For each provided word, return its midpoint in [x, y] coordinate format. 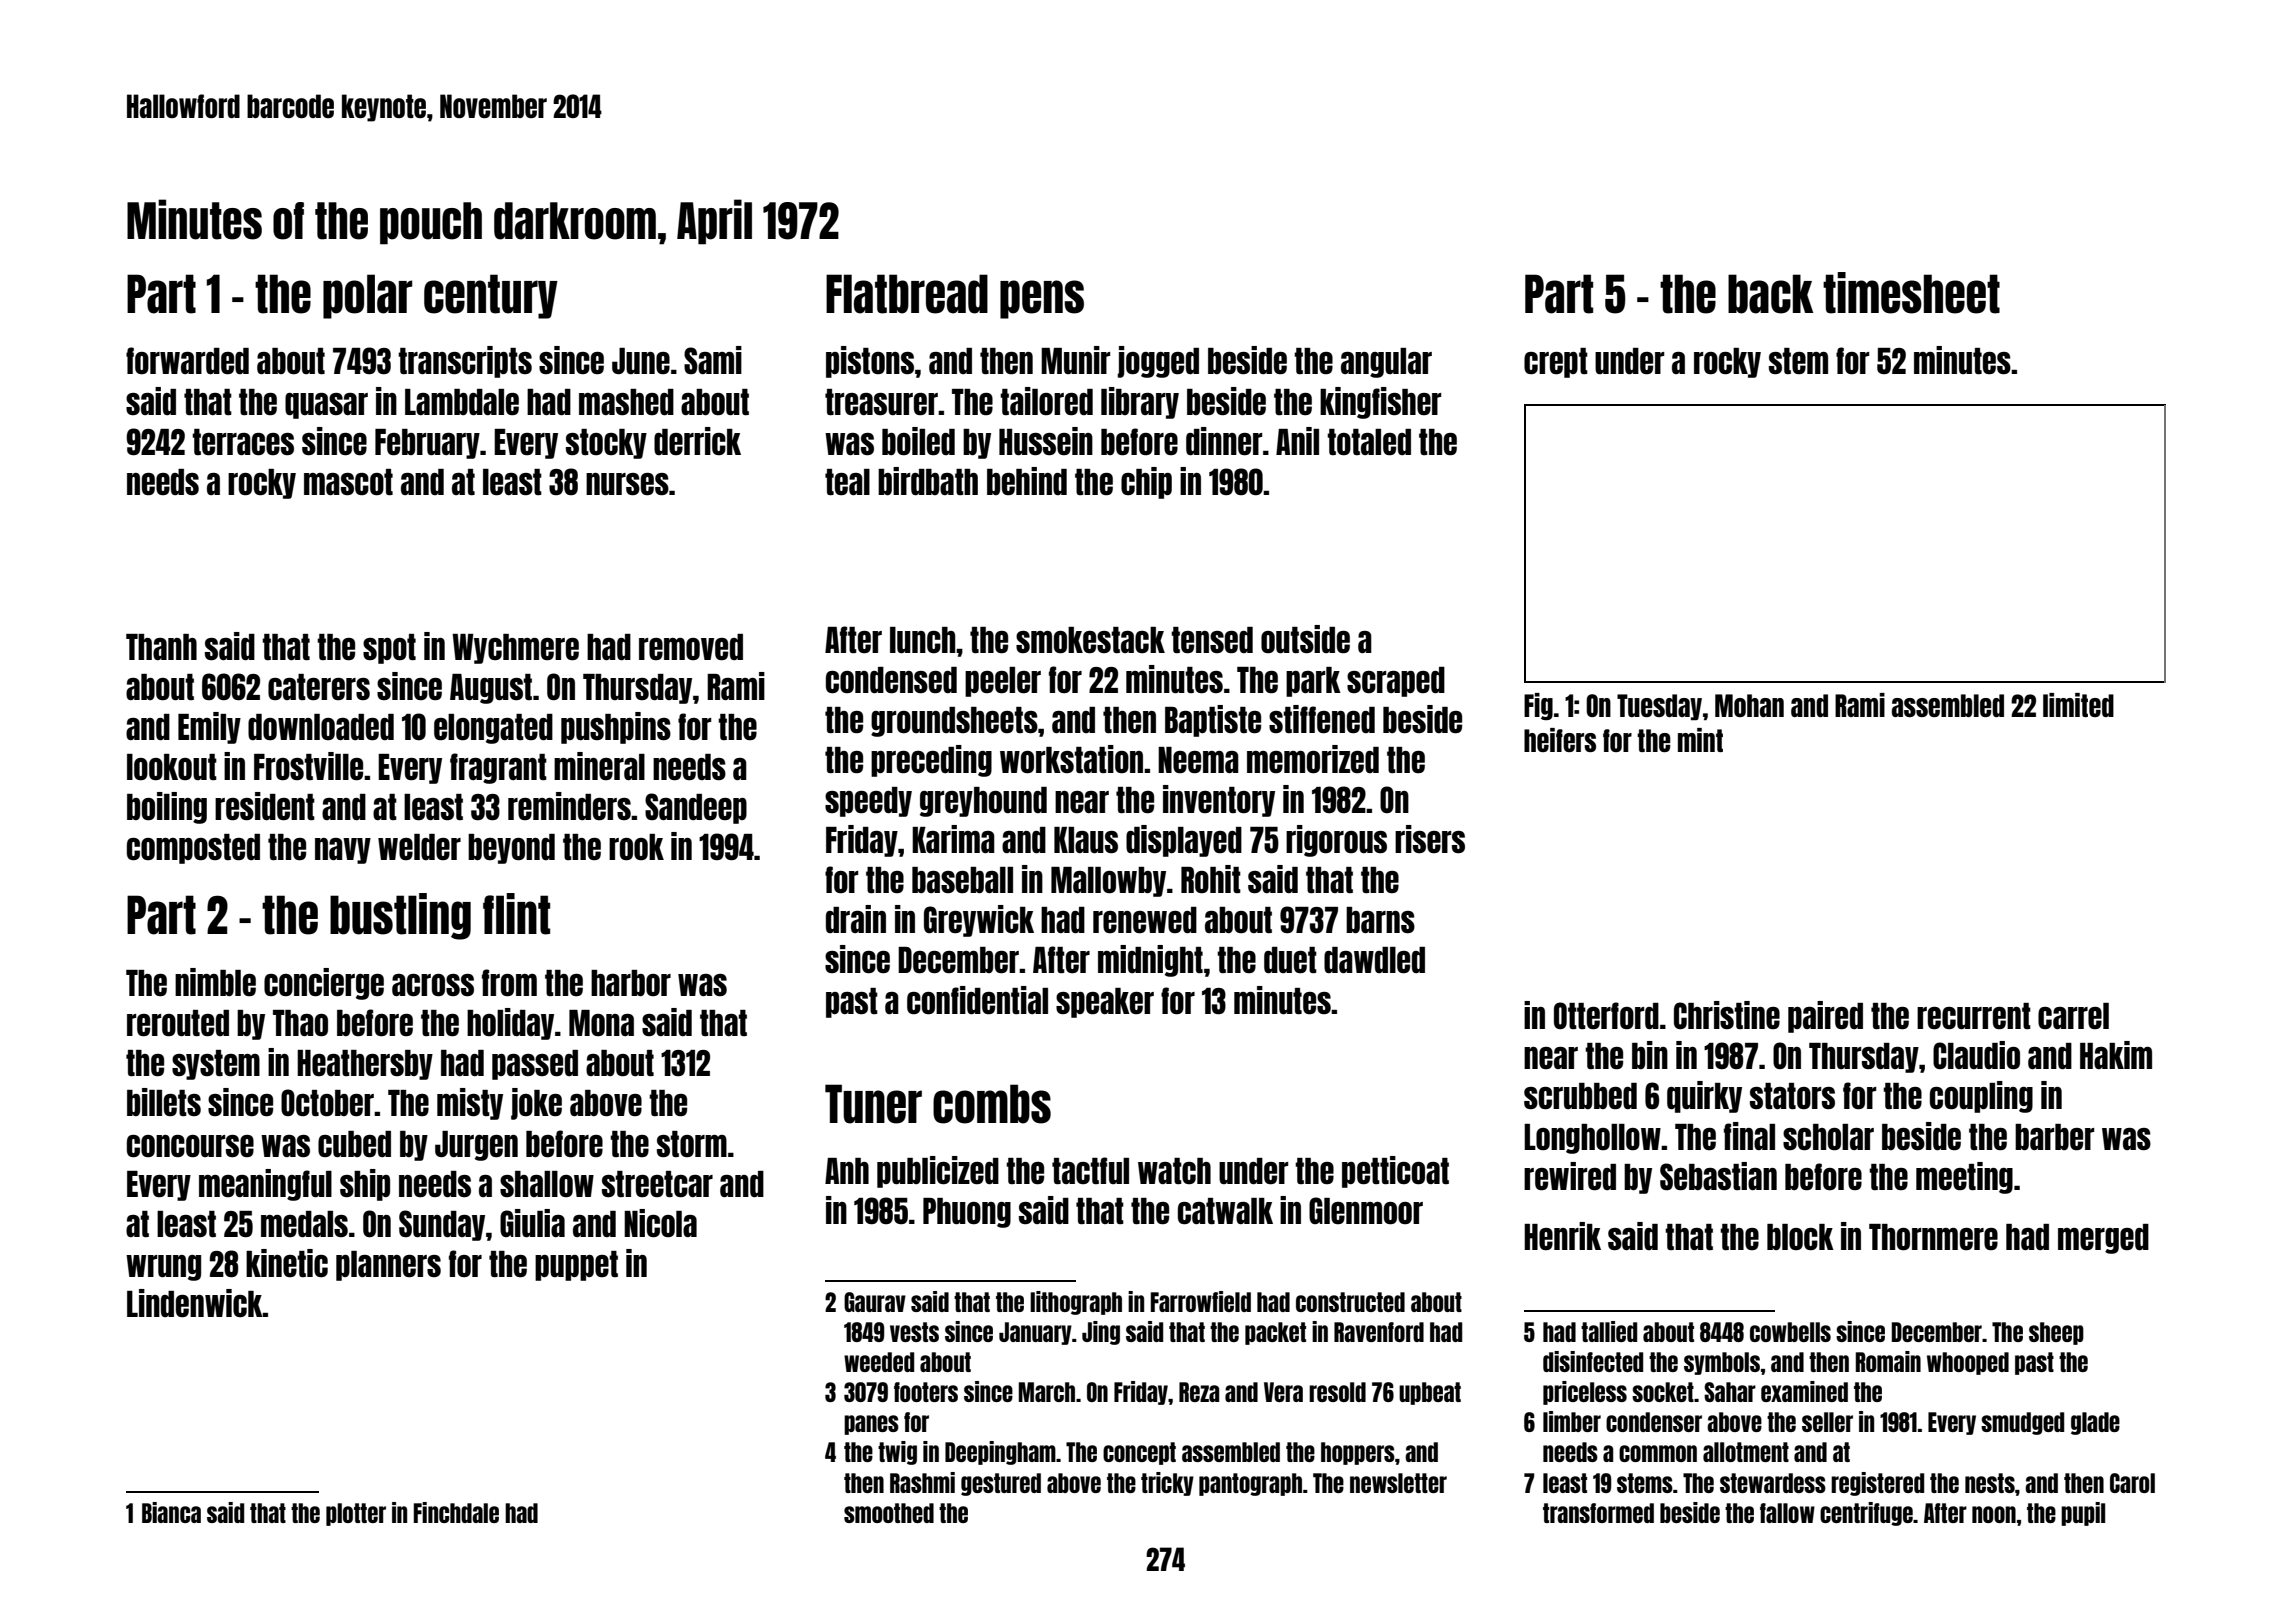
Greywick [979, 921]
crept [1556, 363]
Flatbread [907, 294]
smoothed [889, 1513]
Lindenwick [195, 1303]
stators [1792, 1096]
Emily [209, 728]
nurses [627, 484]
